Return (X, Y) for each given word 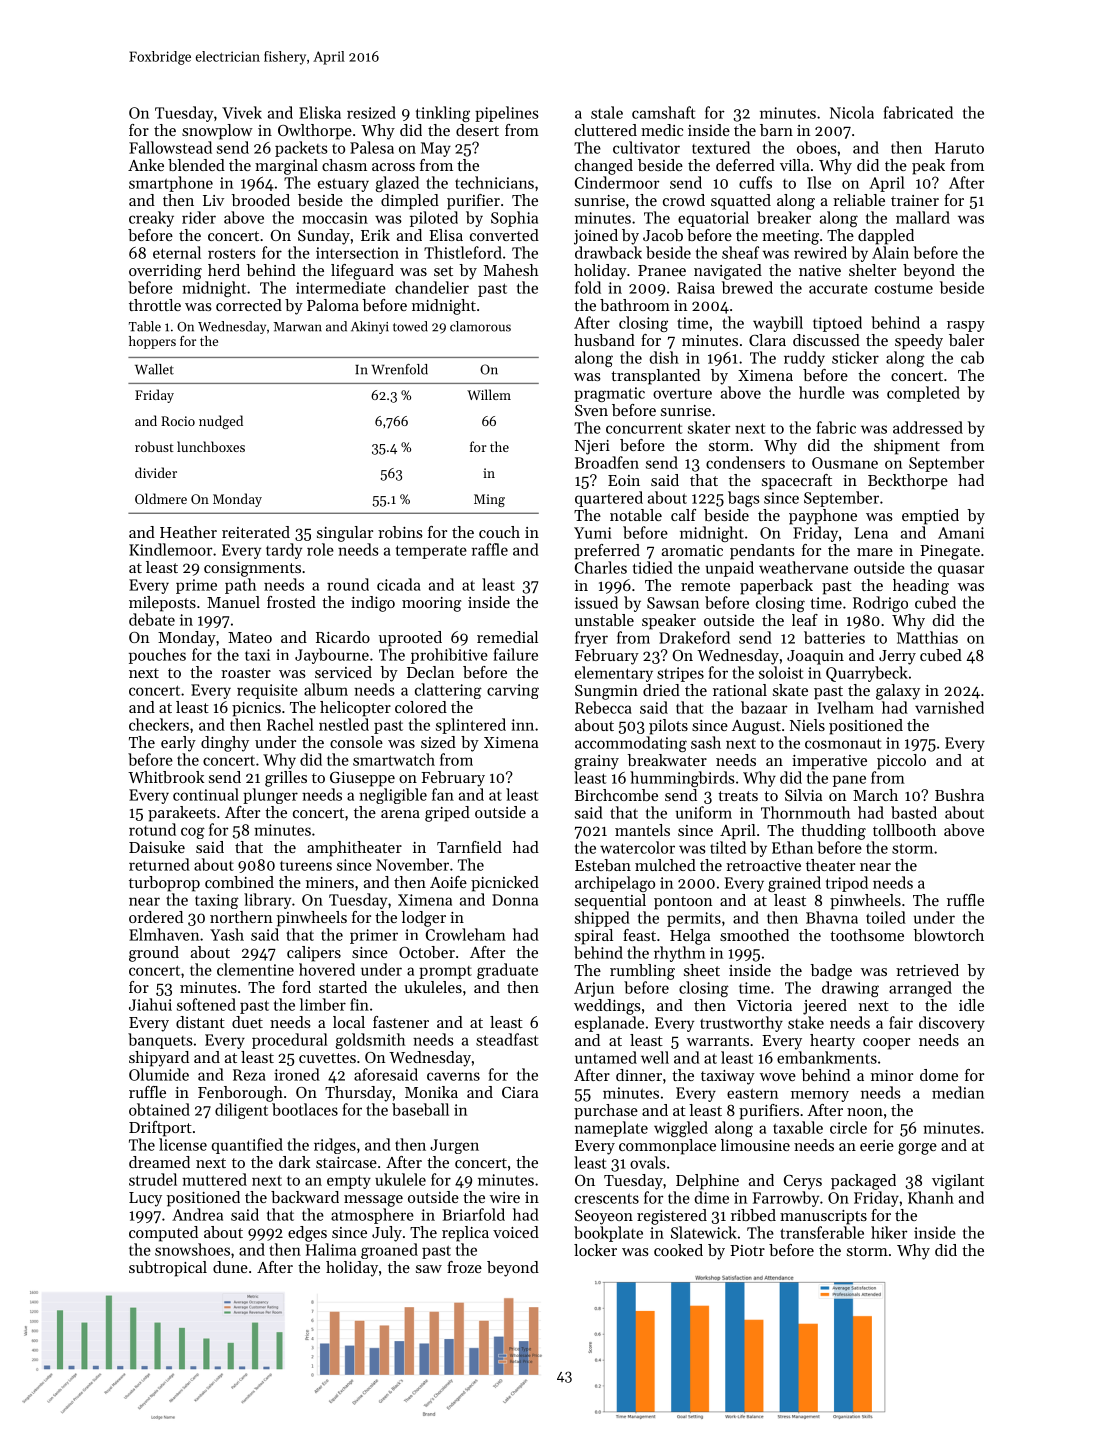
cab (972, 357)
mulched (665, 865)
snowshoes (192, 1249)
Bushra (959, 795)
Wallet (154, 369)
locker (595, 1250)
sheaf (740, 252)
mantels (642, 830)
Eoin (624, 480)
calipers (314, 954)
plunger (270, 796)
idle (971, 1005)
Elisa (446, 235)
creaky (151, 219)
